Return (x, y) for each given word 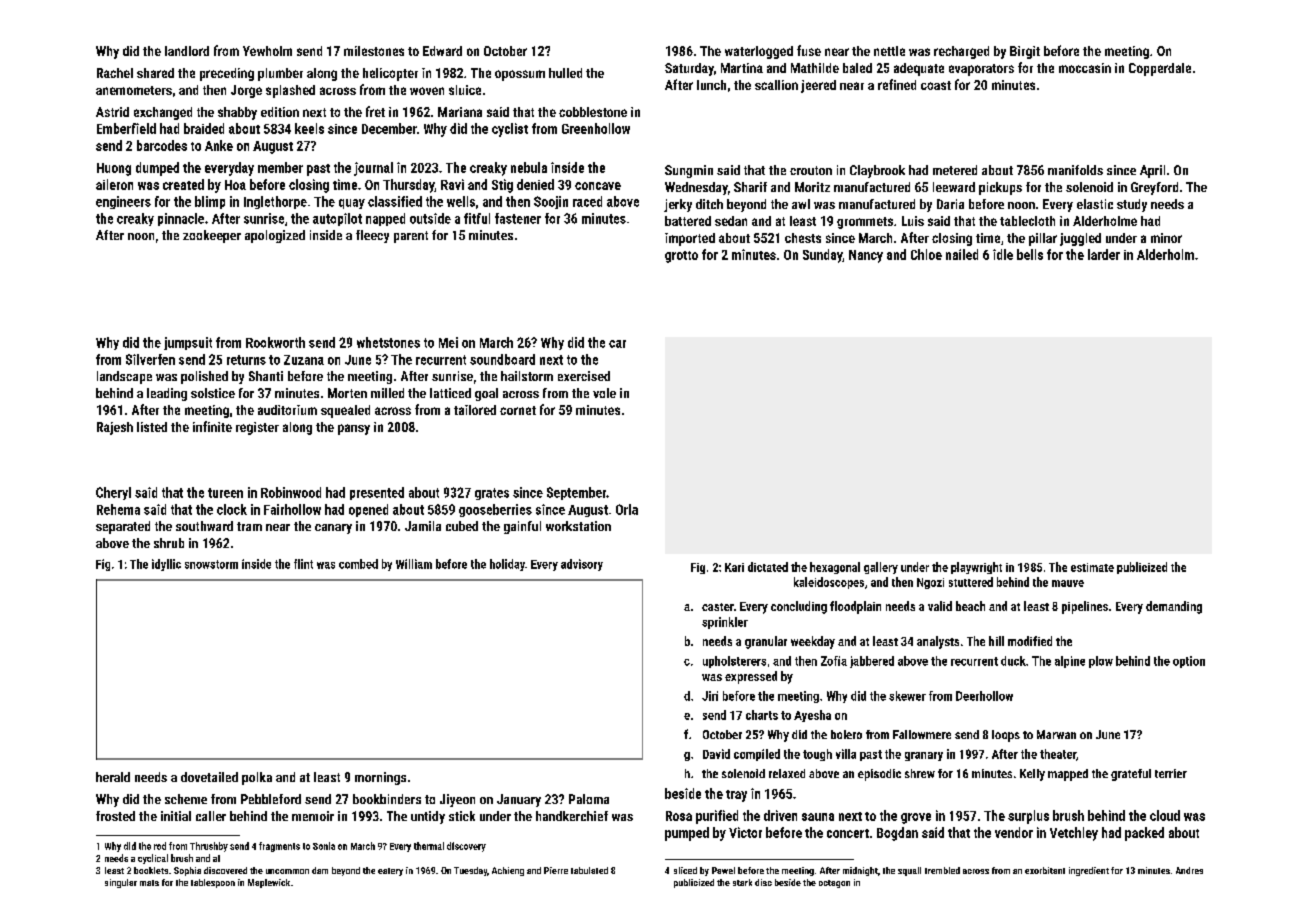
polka (257, 778)
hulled (565, 73)
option (1189, 662)
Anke (219, 145)
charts (762, 715)
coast (936, 85)
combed (358, 564)
